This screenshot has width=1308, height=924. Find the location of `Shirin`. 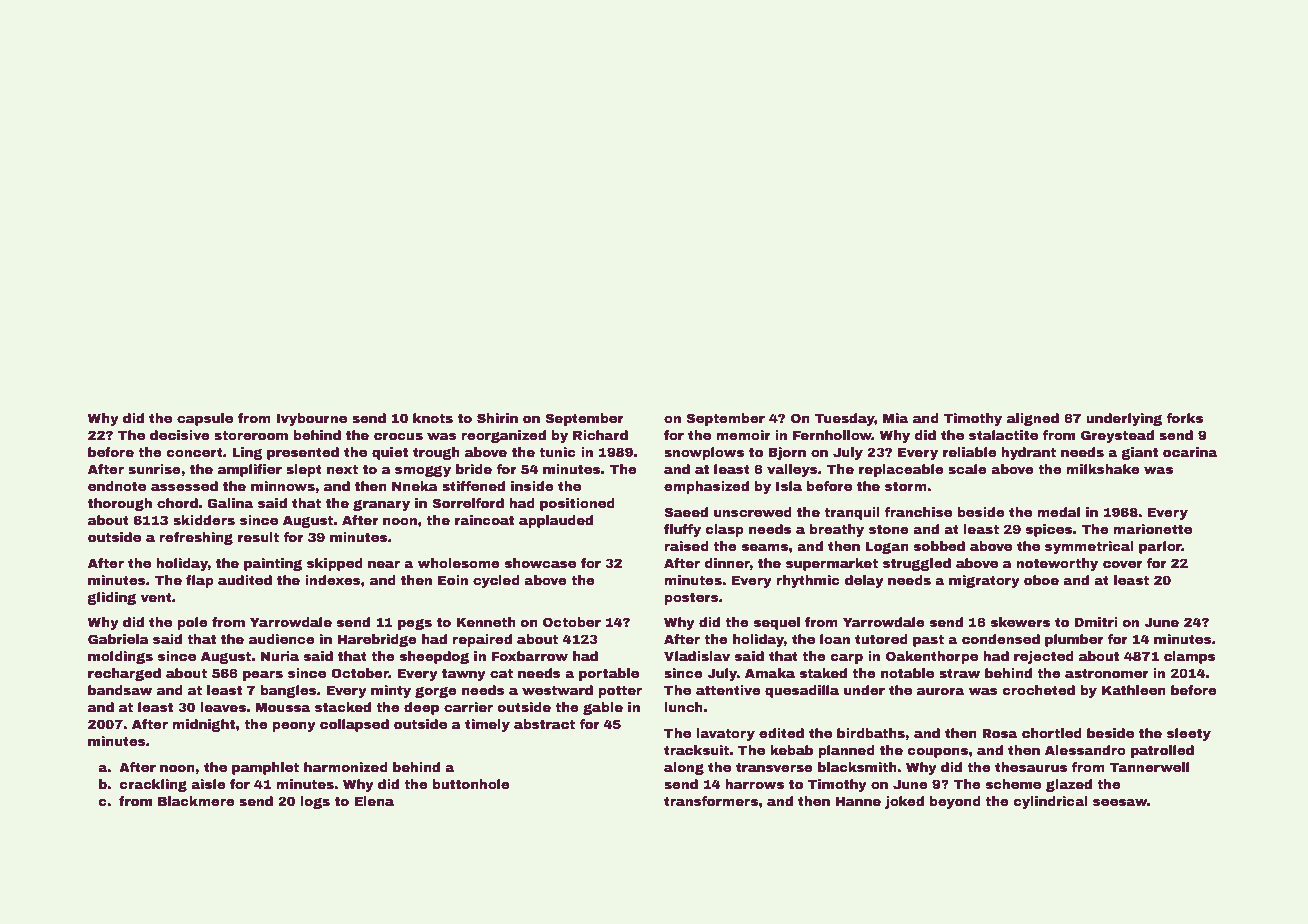

Shirin is located at coordinates (497, 418).
